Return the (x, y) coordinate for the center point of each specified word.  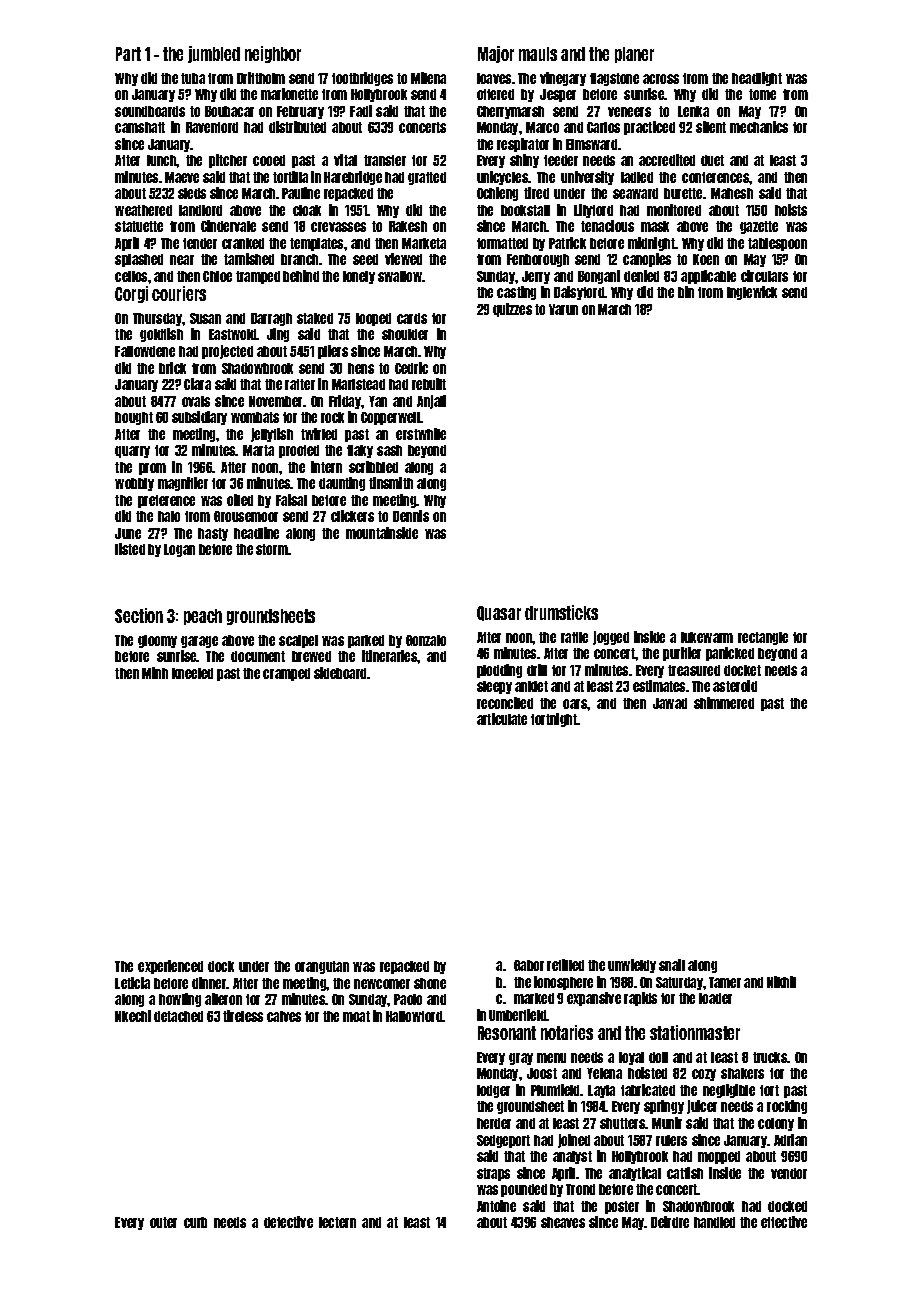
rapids (640, 999)
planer (634, 55)
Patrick (567, 243)
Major (496, 54)
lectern (337, 1222)
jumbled (214, 54)
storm (272, 549)
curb (195, 1222)
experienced (170, 967)
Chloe (217, 276)
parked (366, 641)
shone (430, 983)
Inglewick (752, 293)
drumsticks (561, 612)
